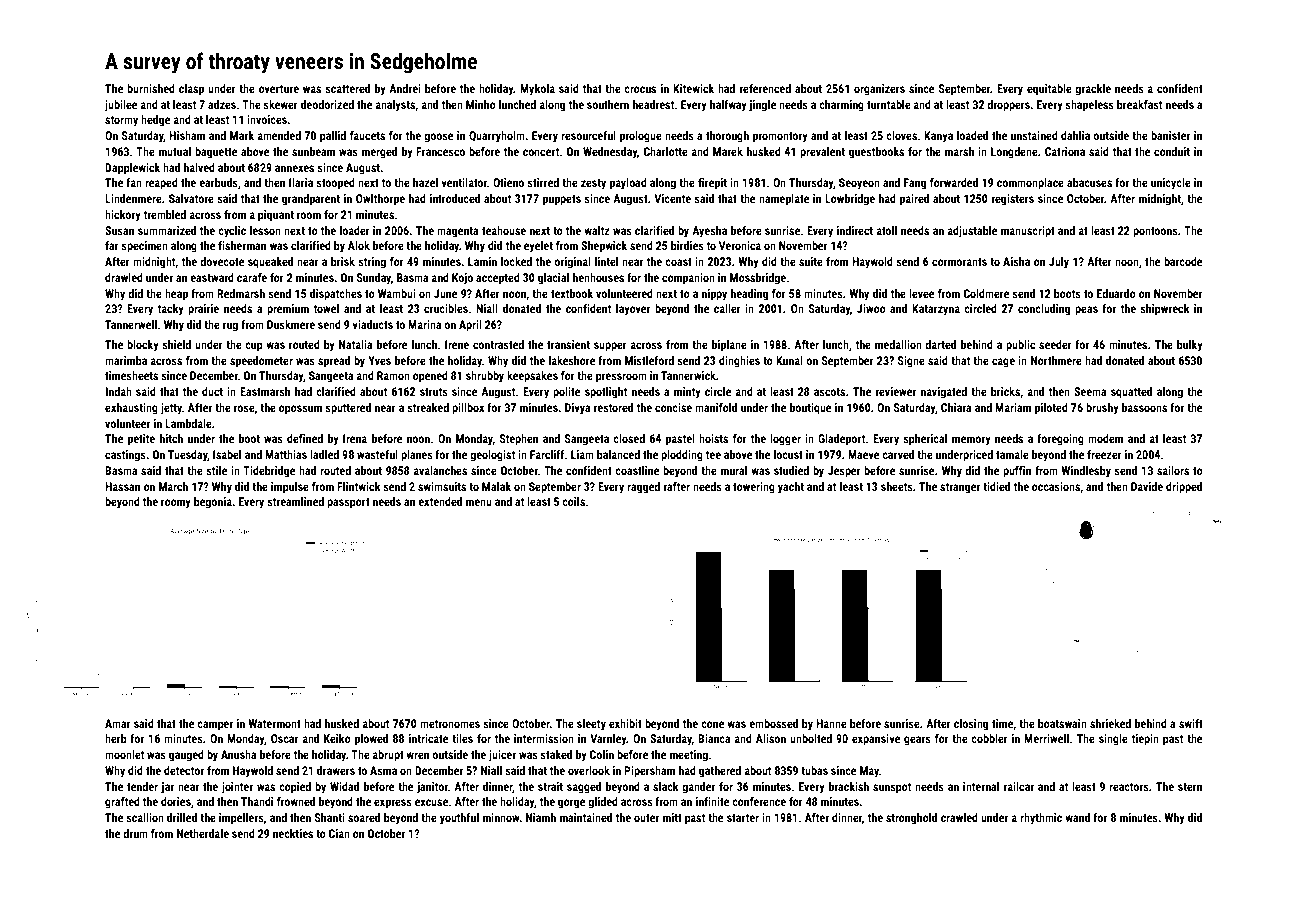  Describe the element at coordinates (1049, 90) in the screenshot. I see `equitable` at that location.
